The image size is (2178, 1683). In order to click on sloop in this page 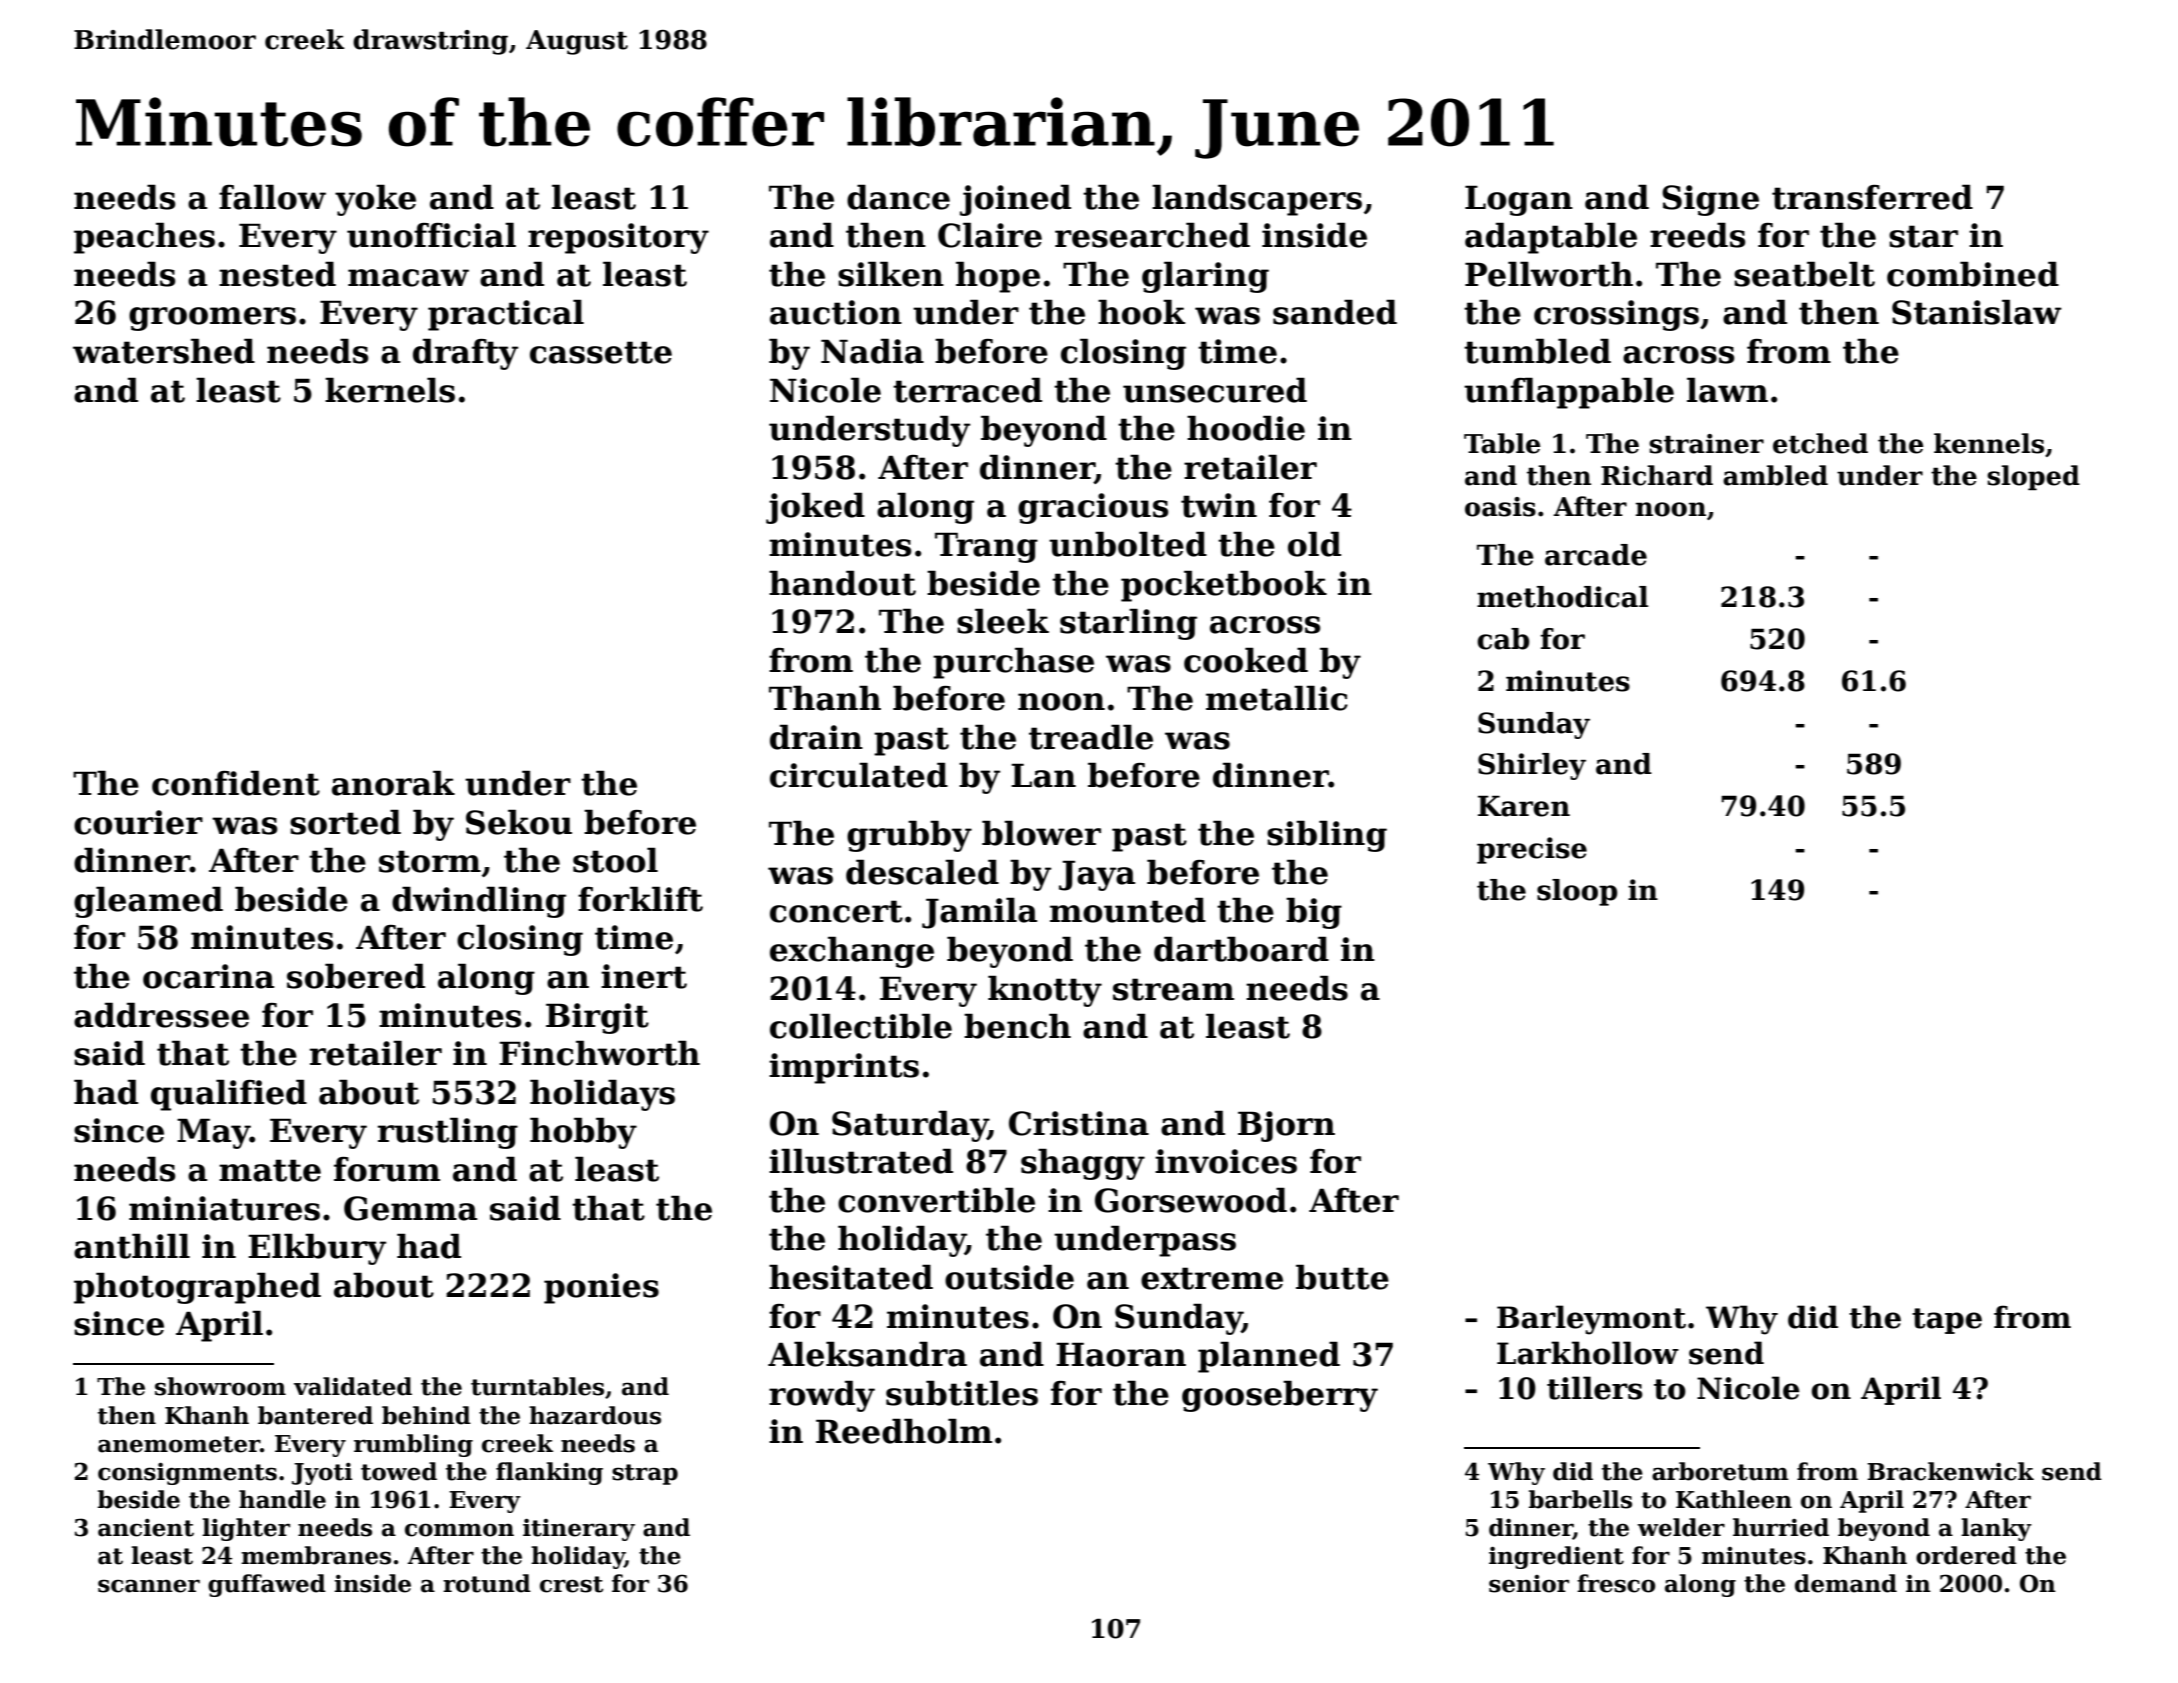, I will do `click(1577, 892)`.
